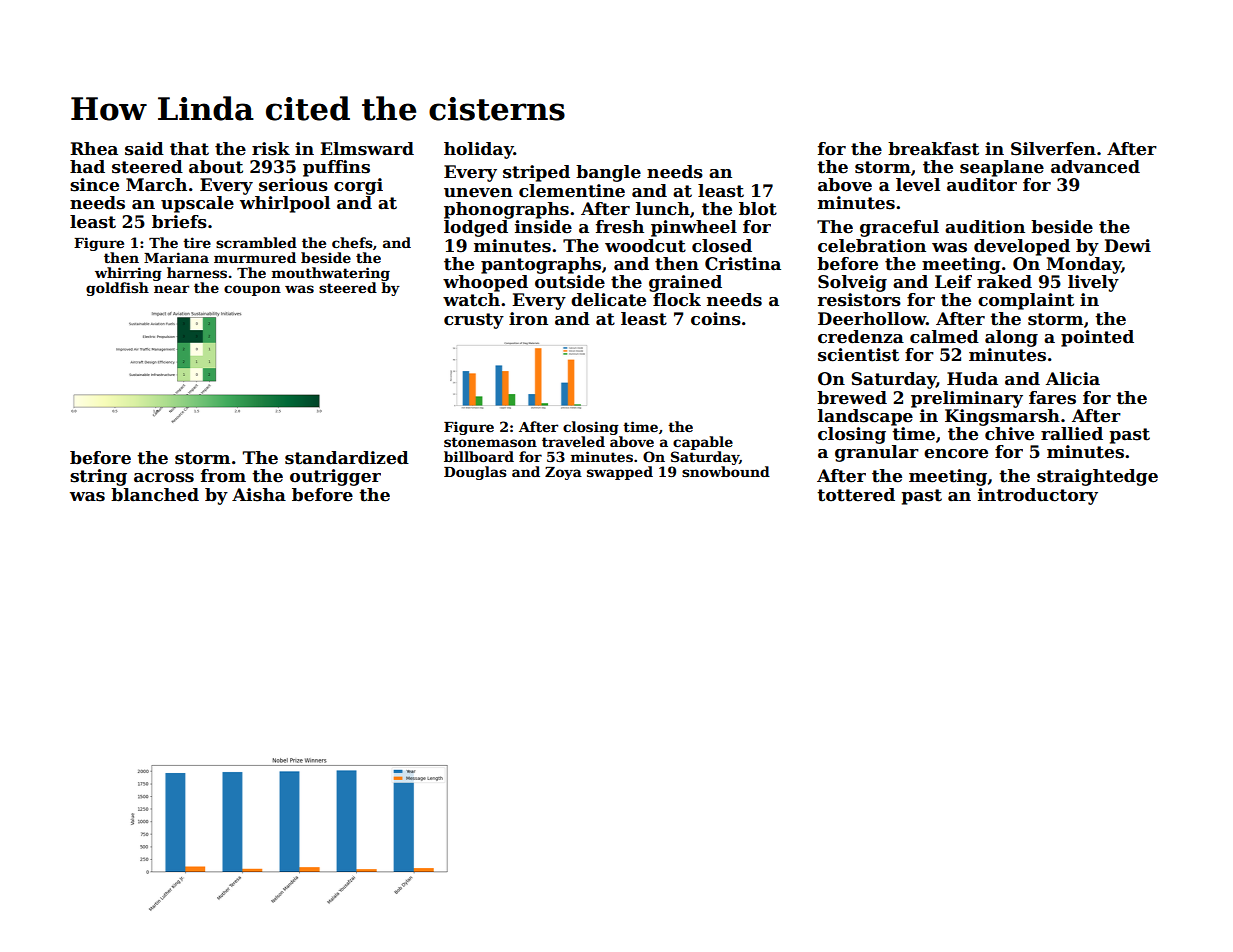 This document has height=952, width=1233. What do you see at coordinates (490, 442) in the document?
I see `stonemason` at bounding box center [490, 442].
